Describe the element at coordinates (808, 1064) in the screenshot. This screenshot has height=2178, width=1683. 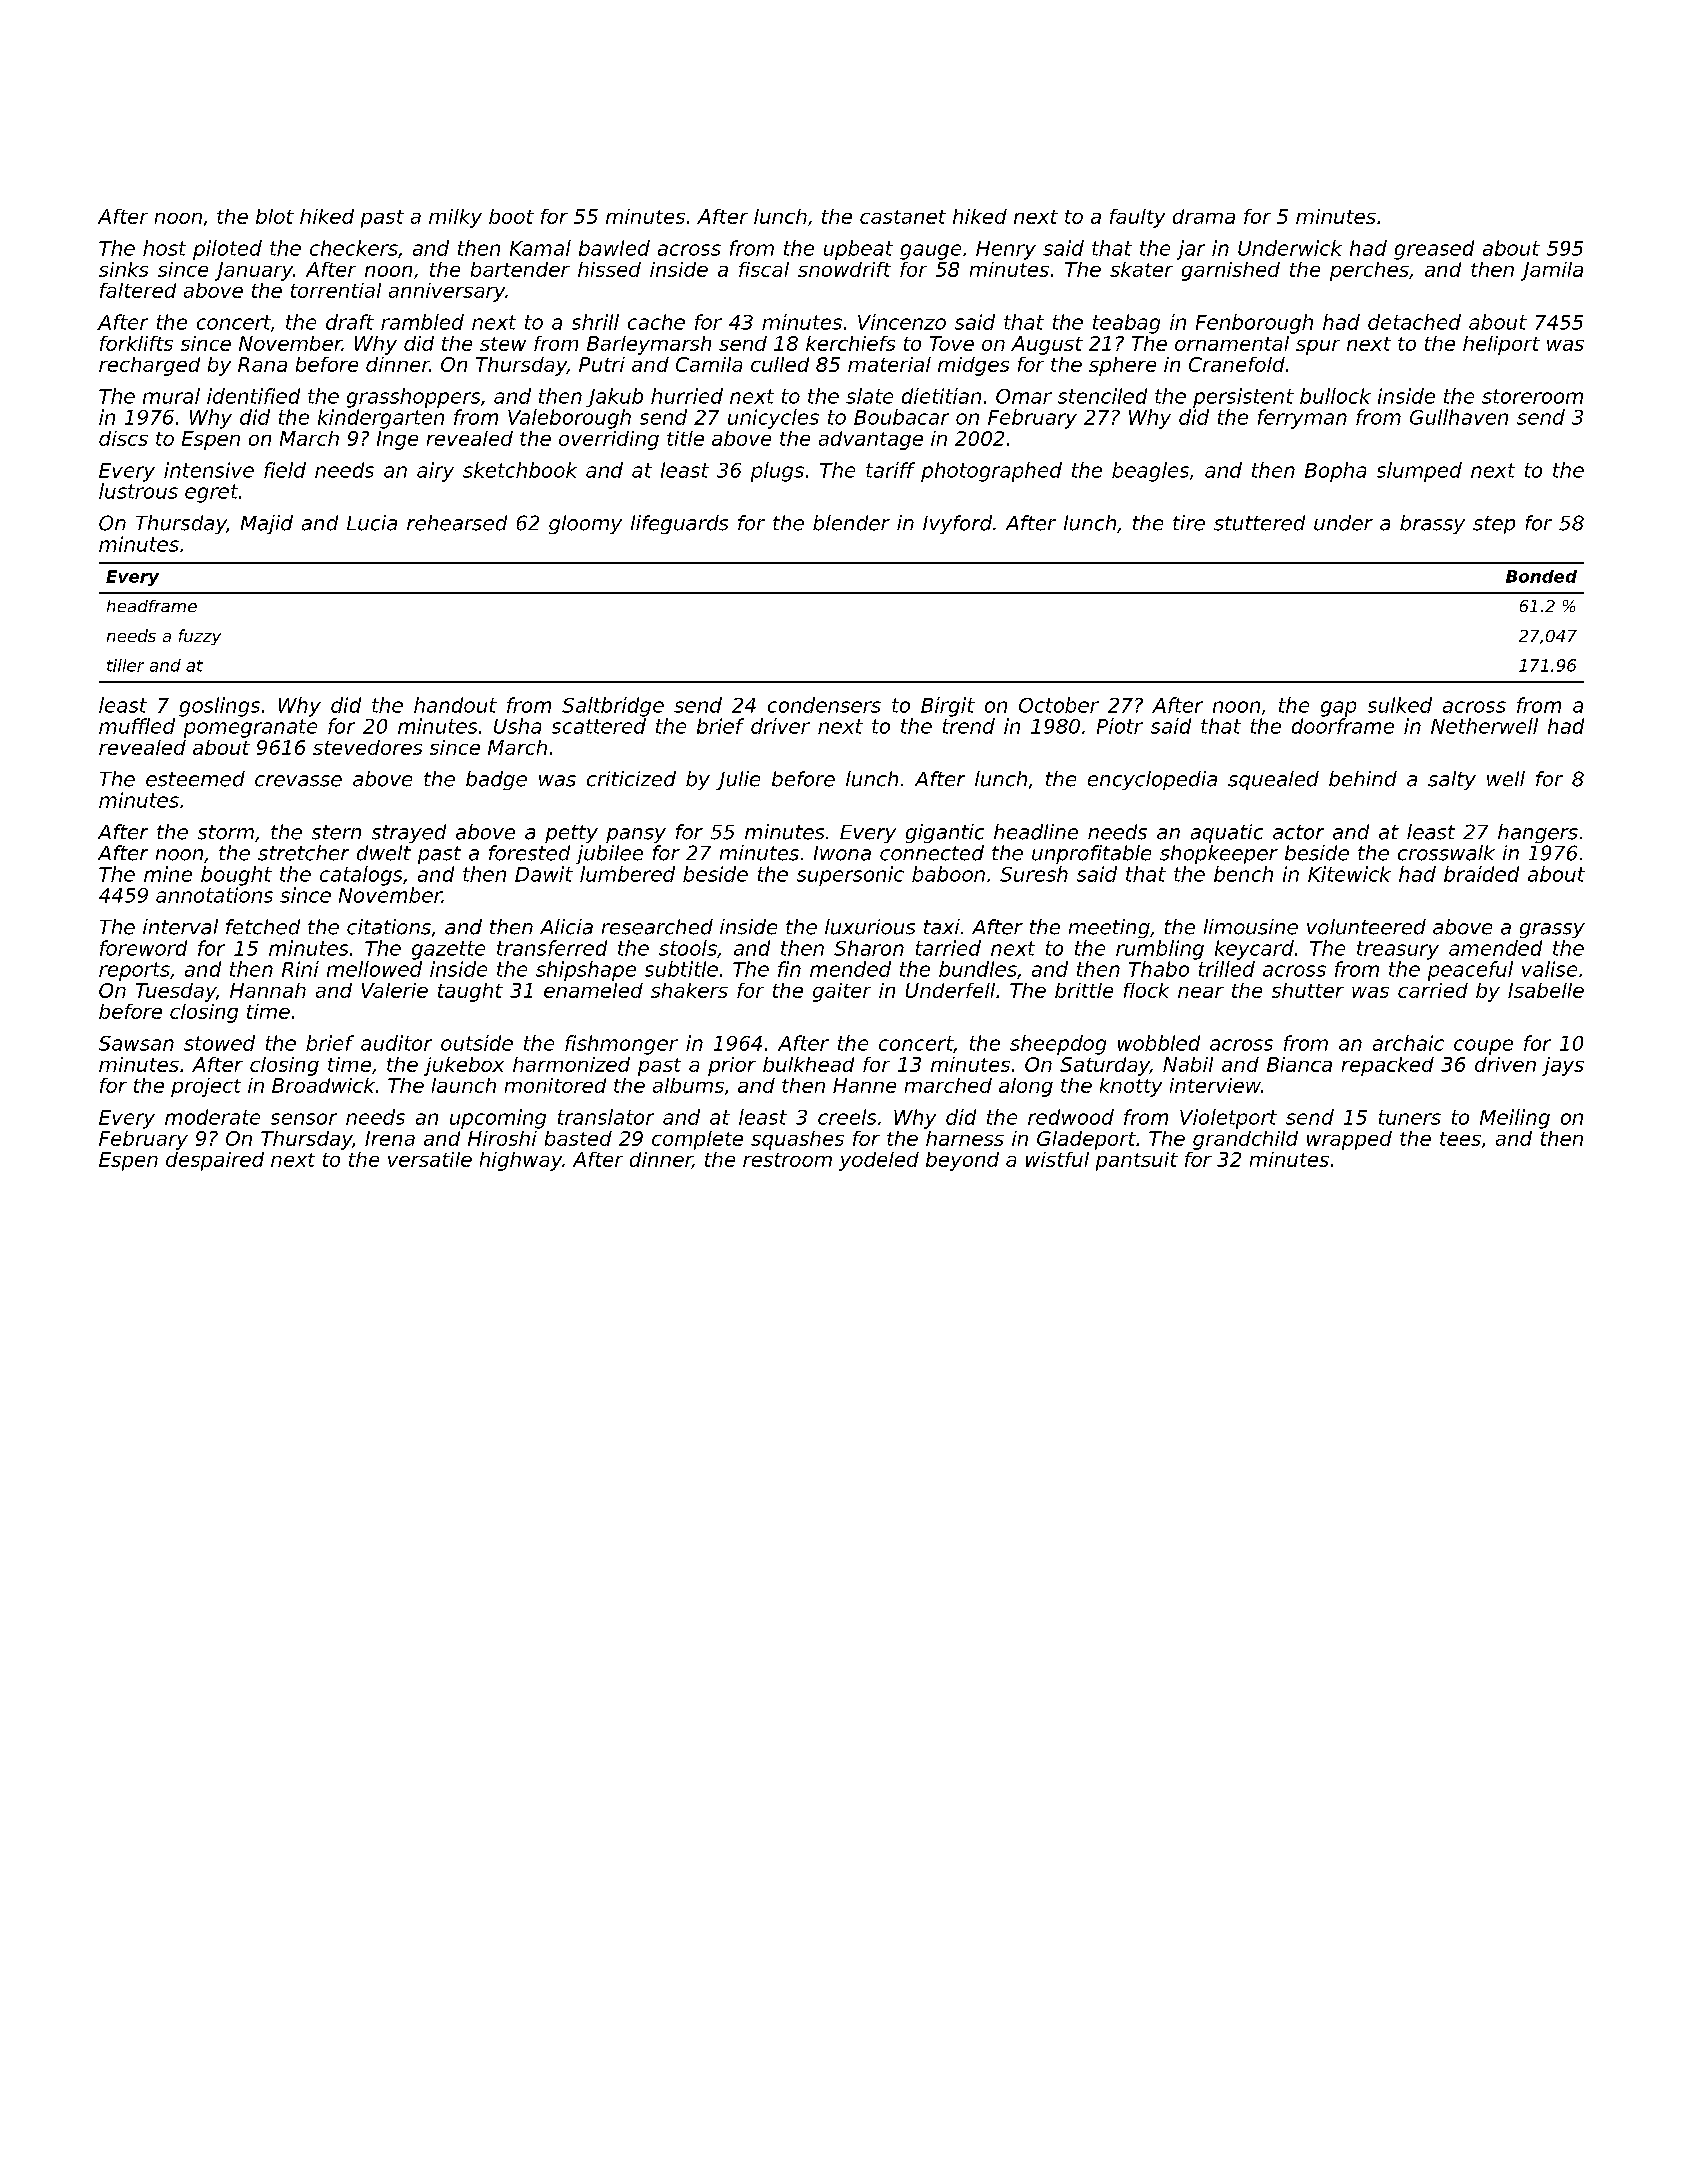
I see `bulkhead` at that location.
